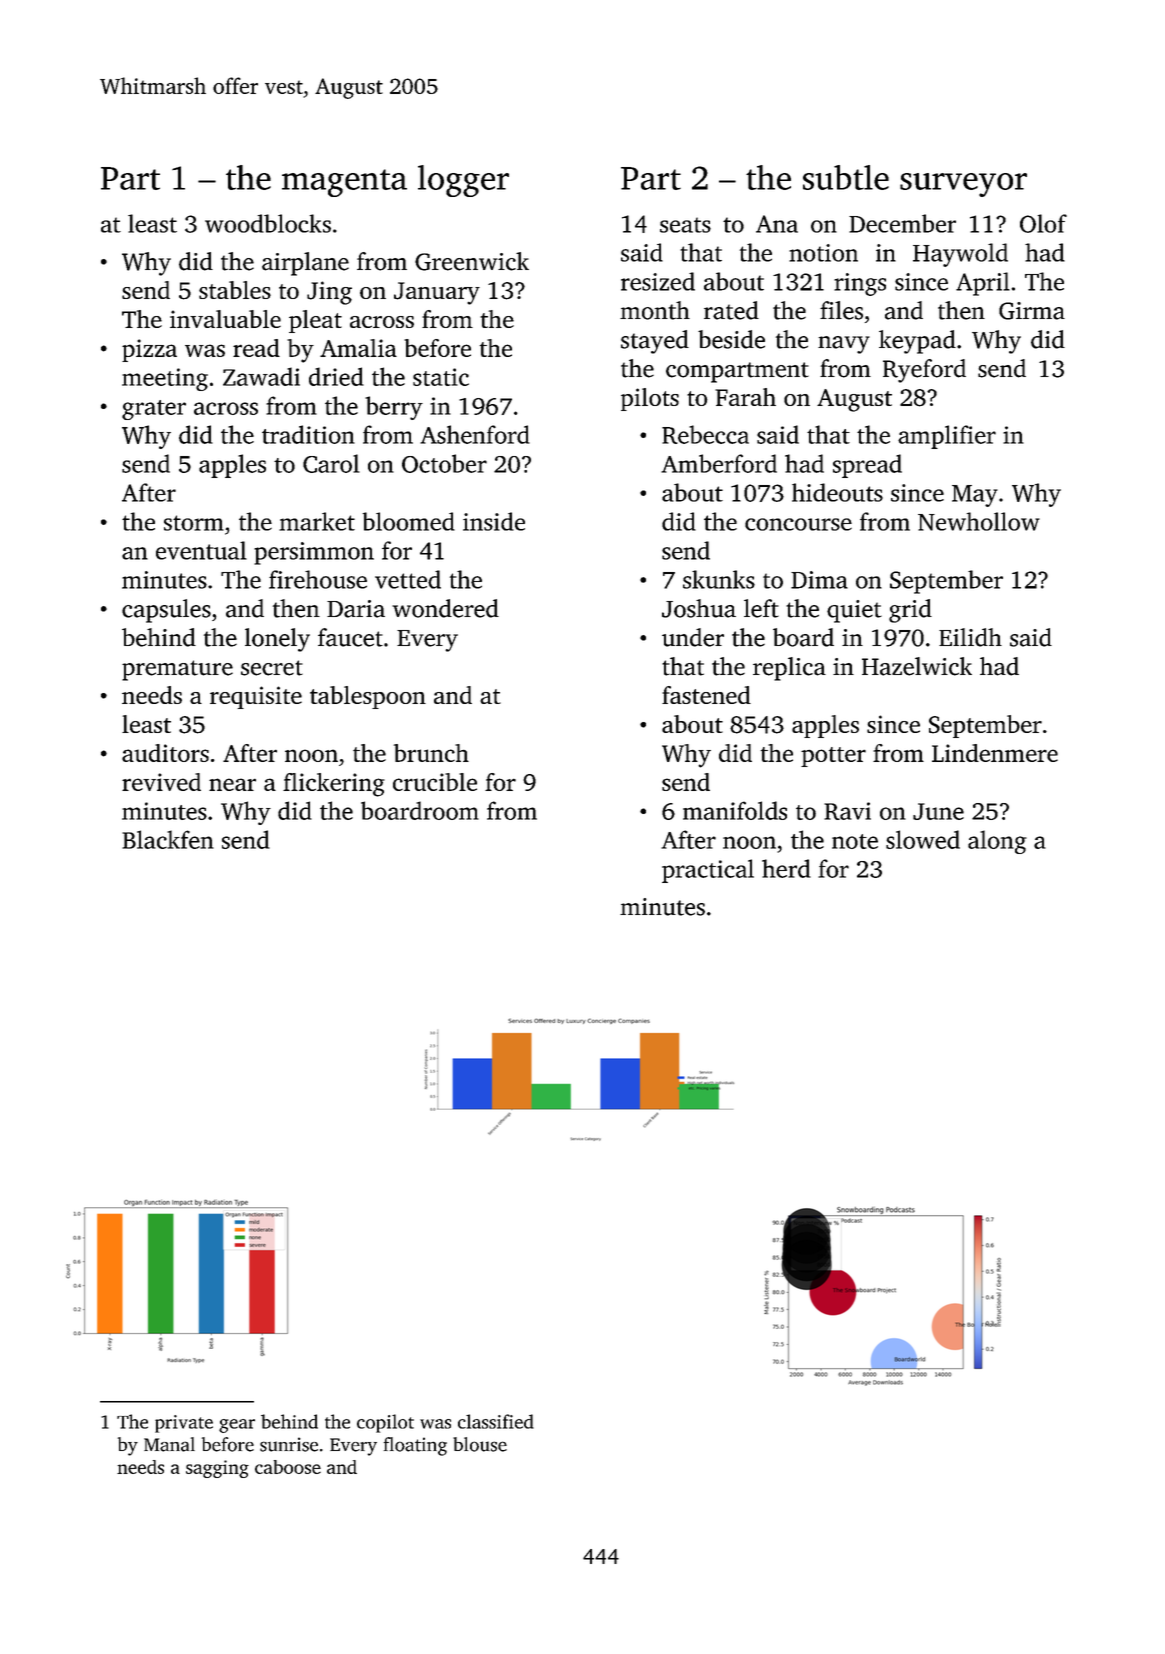  I want to click on woodblocks, so click(268, 223).
